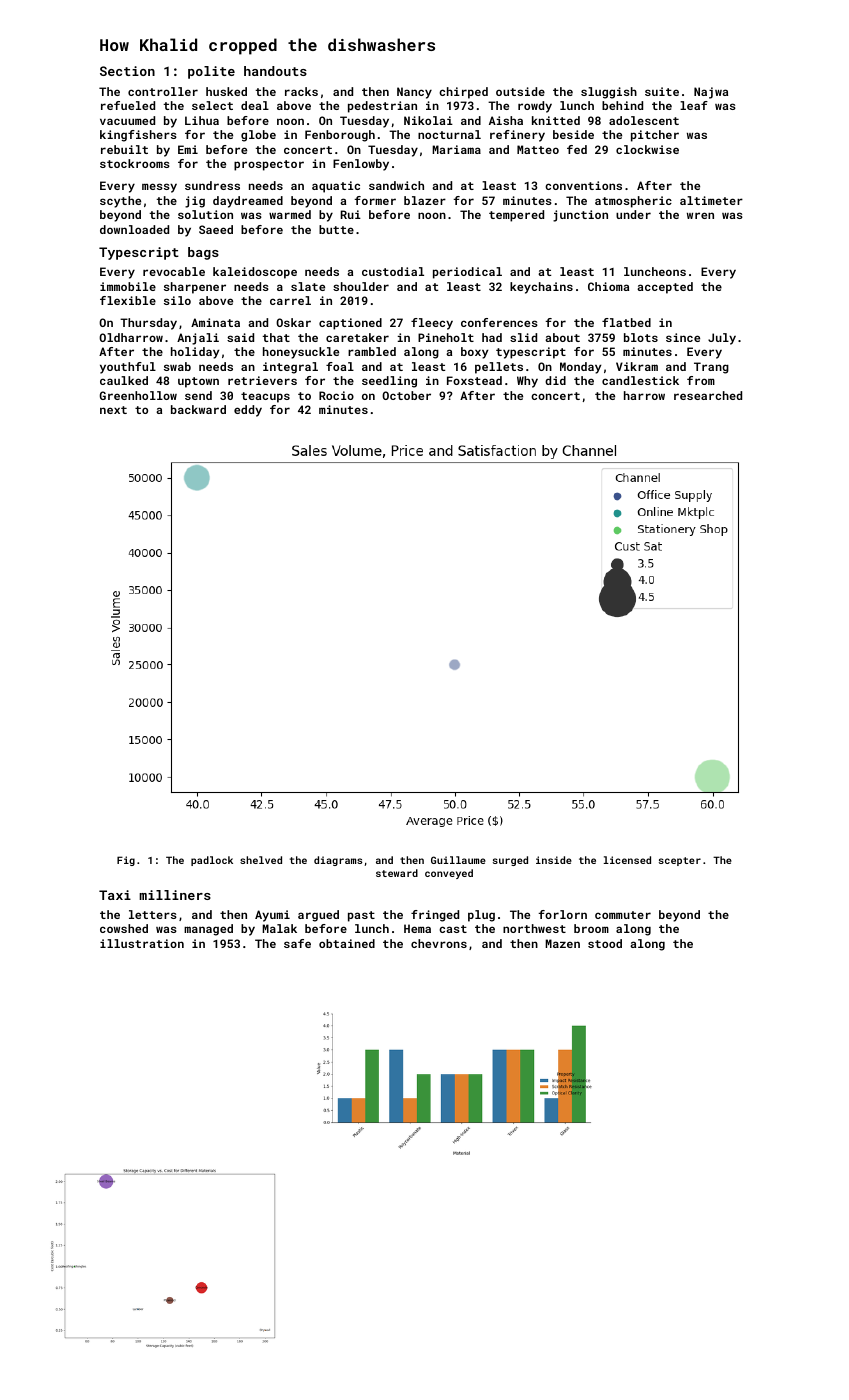 Image resolution: width=849 pixels, height=1400 pixels. Describe the element at coordinates (637, 366) in the screenshot. I see `Vikram` at that location.
